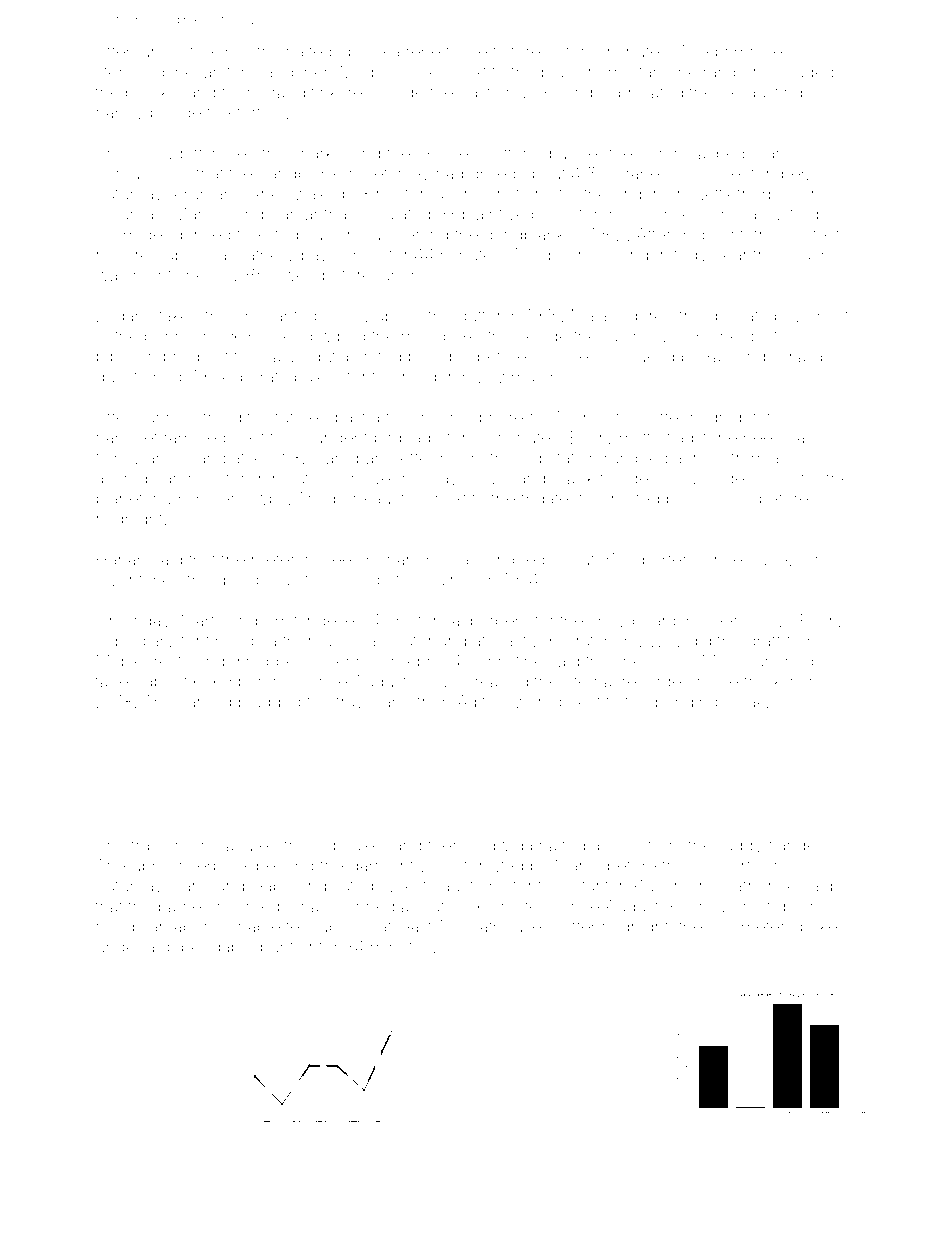 This screenshot has width=952, height=1233. Describe the element at coordinates (753, 155) in the screenshot. I see `pegboard` at that location.
